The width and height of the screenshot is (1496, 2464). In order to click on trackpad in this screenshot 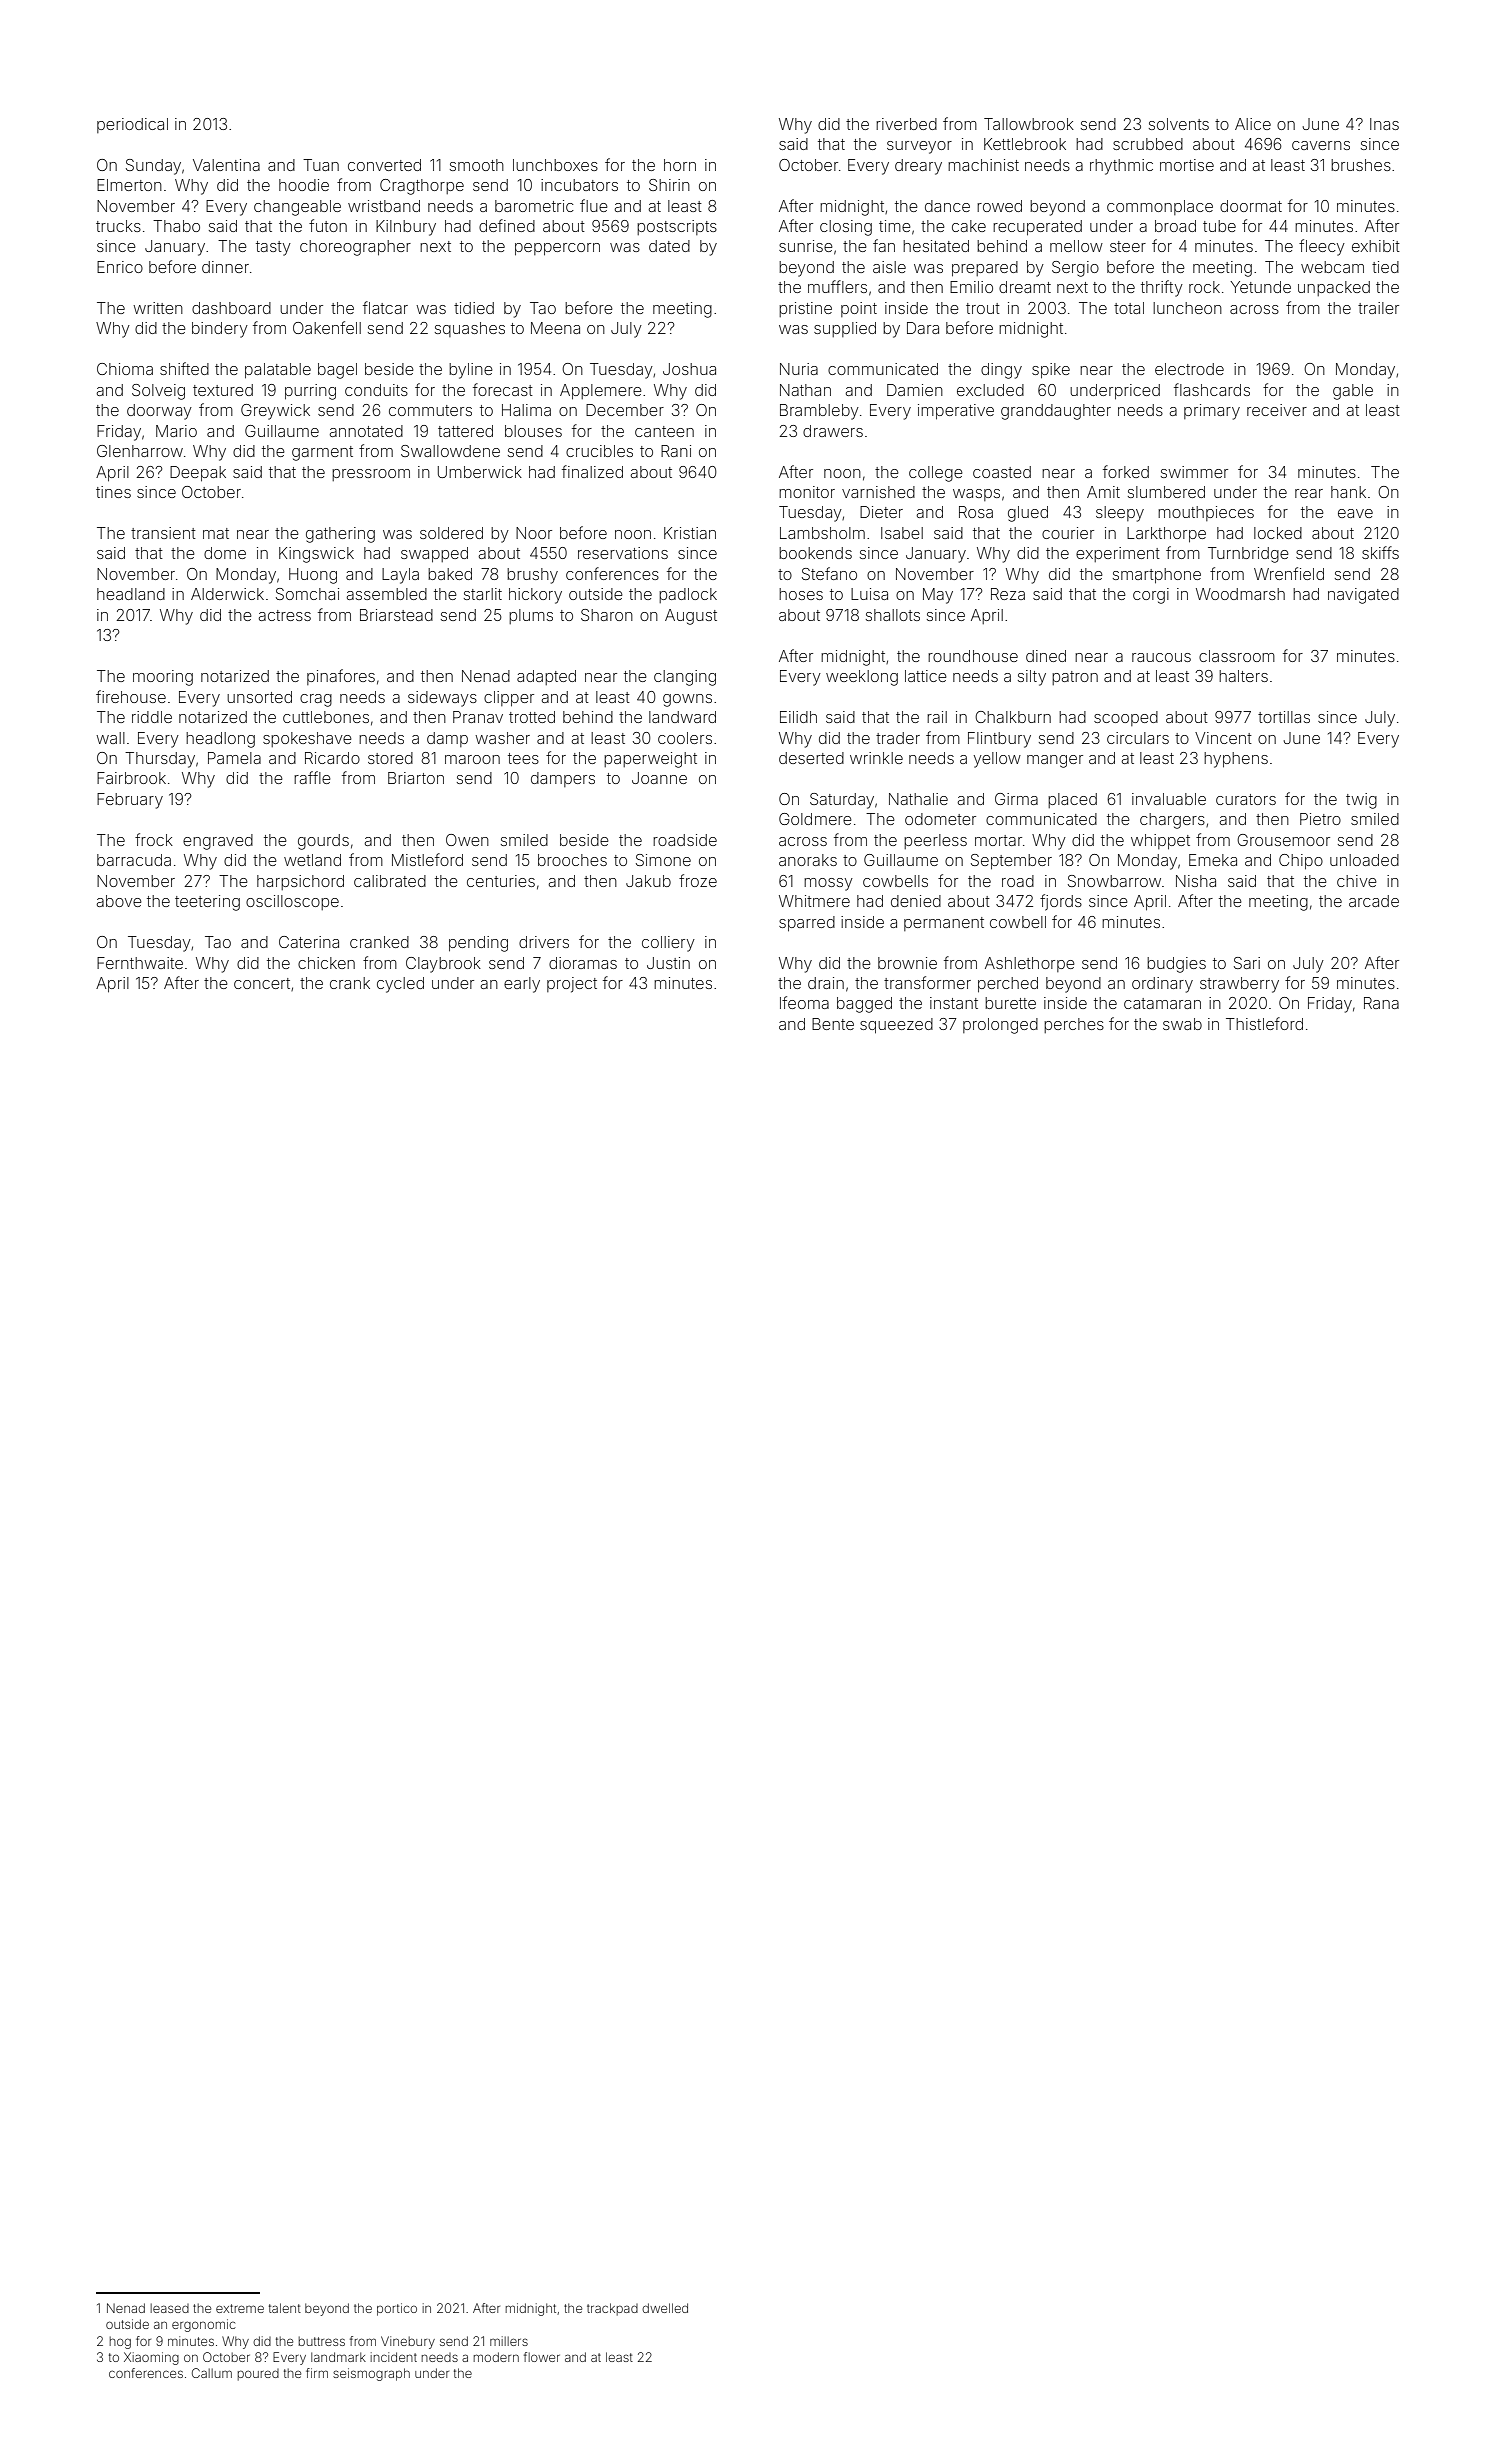, I will do `click(612, 2309)`.
